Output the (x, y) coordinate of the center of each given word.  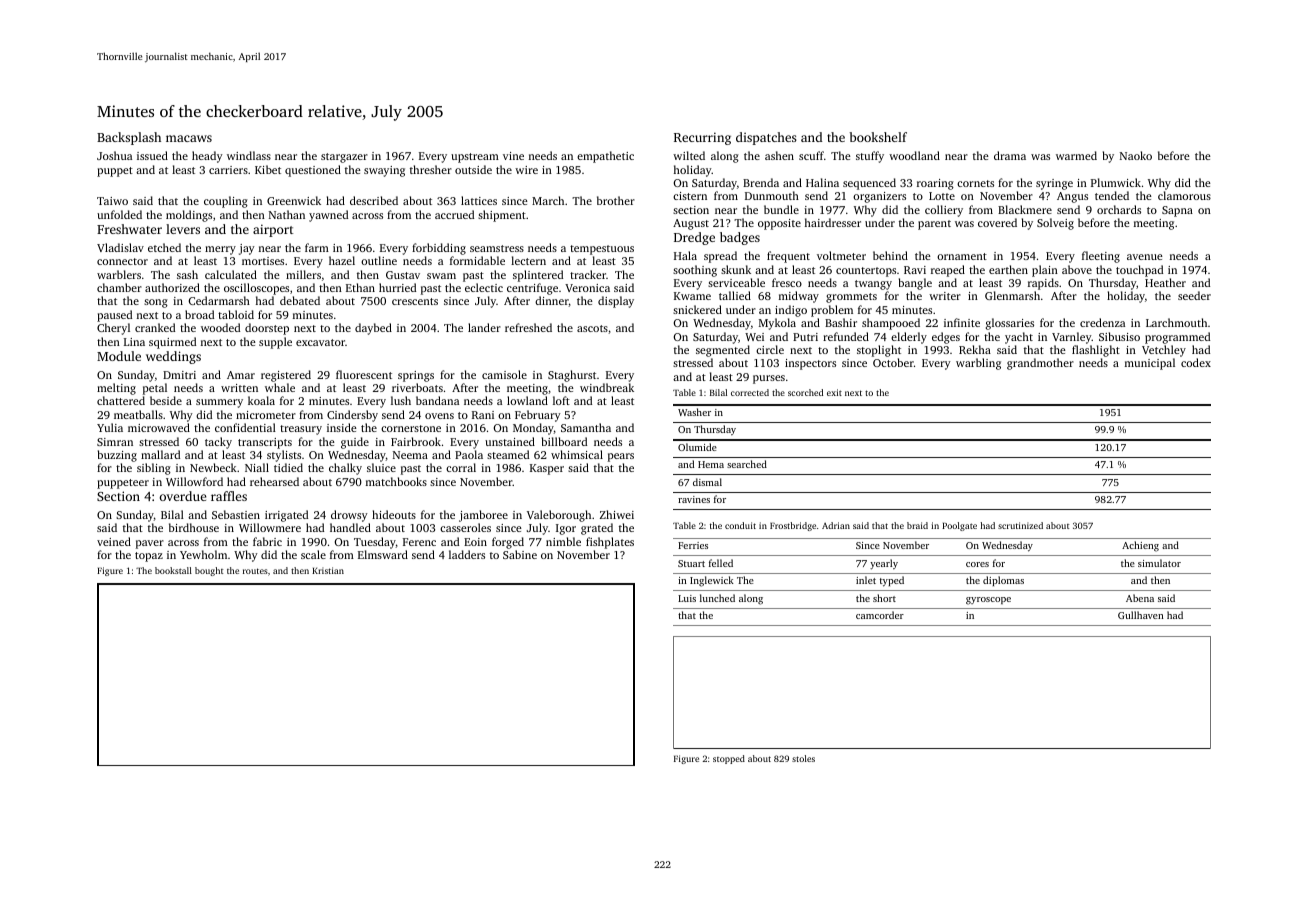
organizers (879, 197)
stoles (803, 758)
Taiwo (112, 201)
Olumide (697, 447)
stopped (729, 759)
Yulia (110, 427)
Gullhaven (1141, 615)
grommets (851, 298)
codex (1196, 362)
